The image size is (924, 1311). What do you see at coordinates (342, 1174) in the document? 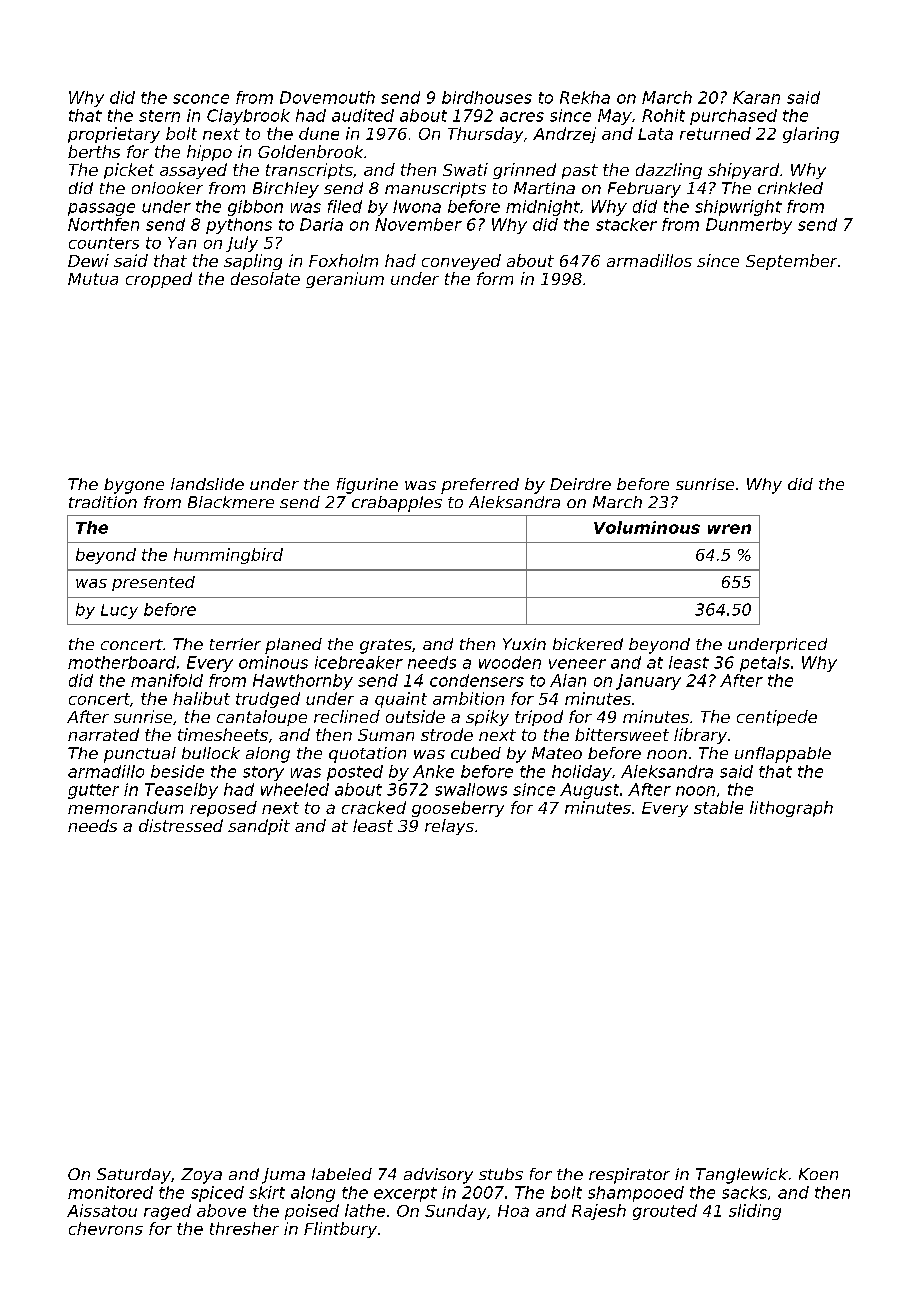
I see `labeled` at bounding box center [342, 1174].
